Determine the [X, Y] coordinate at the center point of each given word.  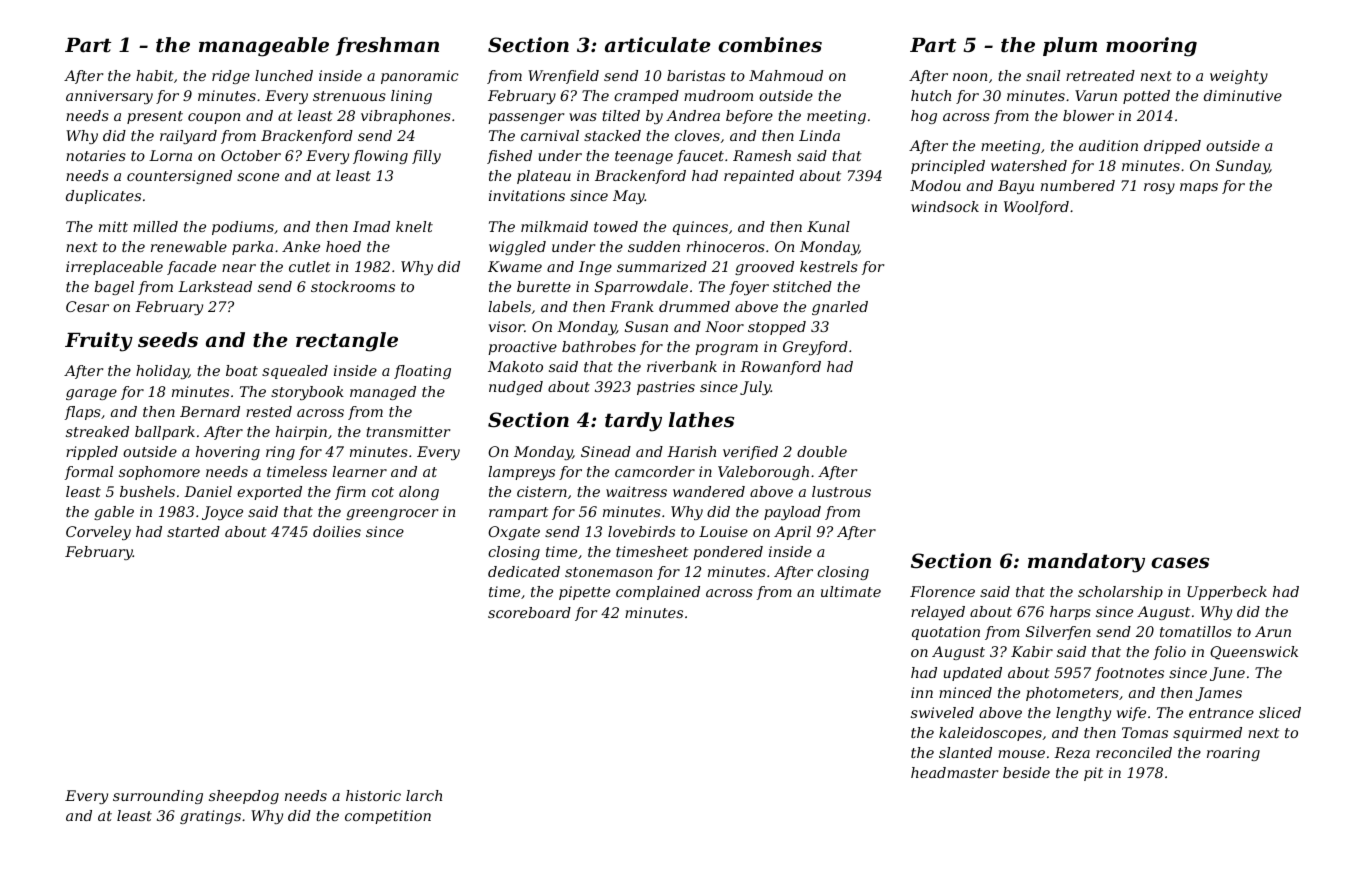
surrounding [158, 797]
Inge [595, 268]
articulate [658, 45]
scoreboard [529, 612]
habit [155, 75]
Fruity [99, 342]
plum [1070, 46]
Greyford [815, 348]
